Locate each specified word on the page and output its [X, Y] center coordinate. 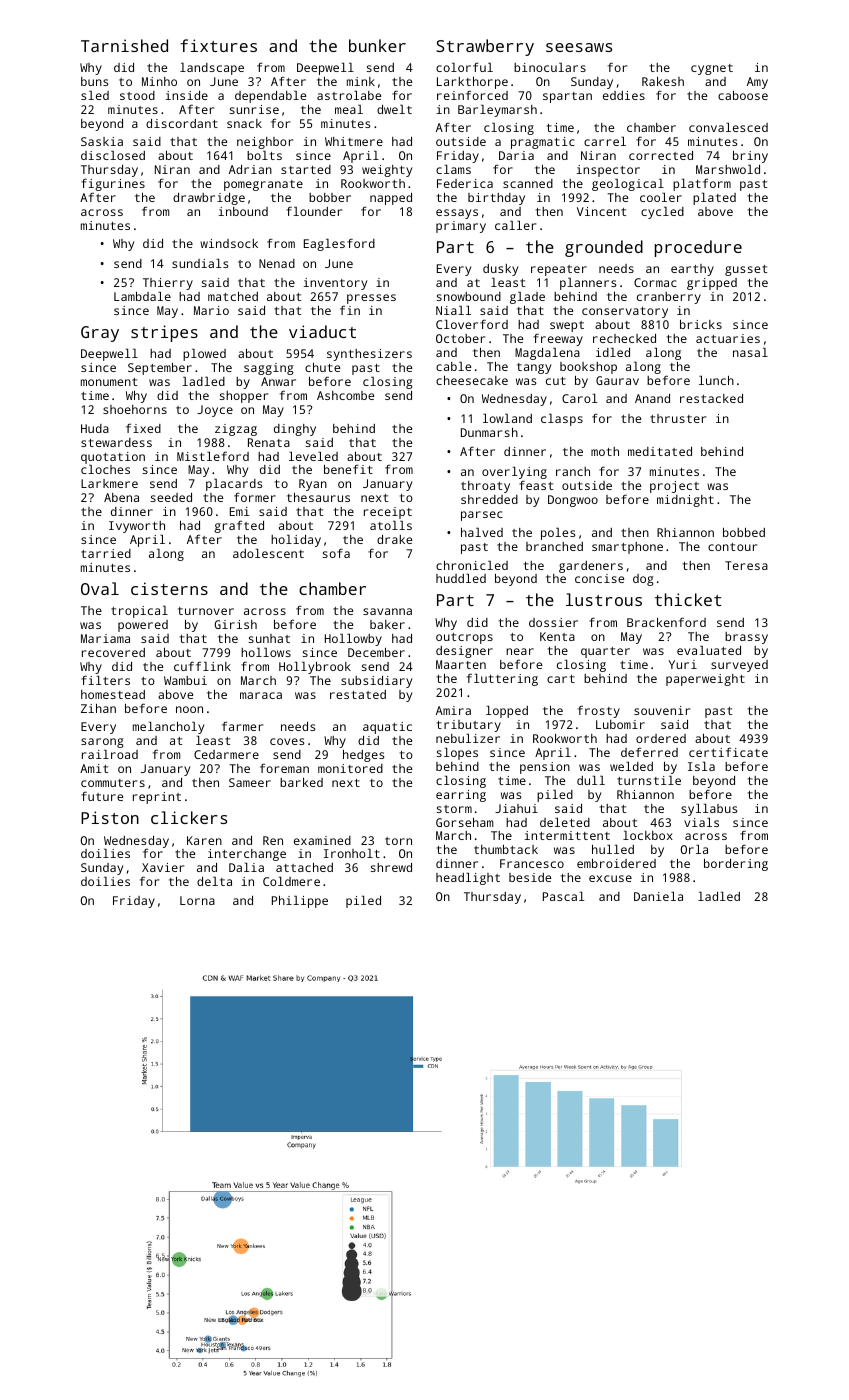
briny [750, 157]
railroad [110, 754]
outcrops [464, 638]
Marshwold [728, 169]
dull [591, 780]
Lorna [197, 900]
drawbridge [209, 199]
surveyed [739, 666]
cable [453, 366]
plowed [204, 355]
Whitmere [354, 141]
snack [244, 123]
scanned [528, 183]
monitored [350, 768]
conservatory [625, 312]
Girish [235, 624]
